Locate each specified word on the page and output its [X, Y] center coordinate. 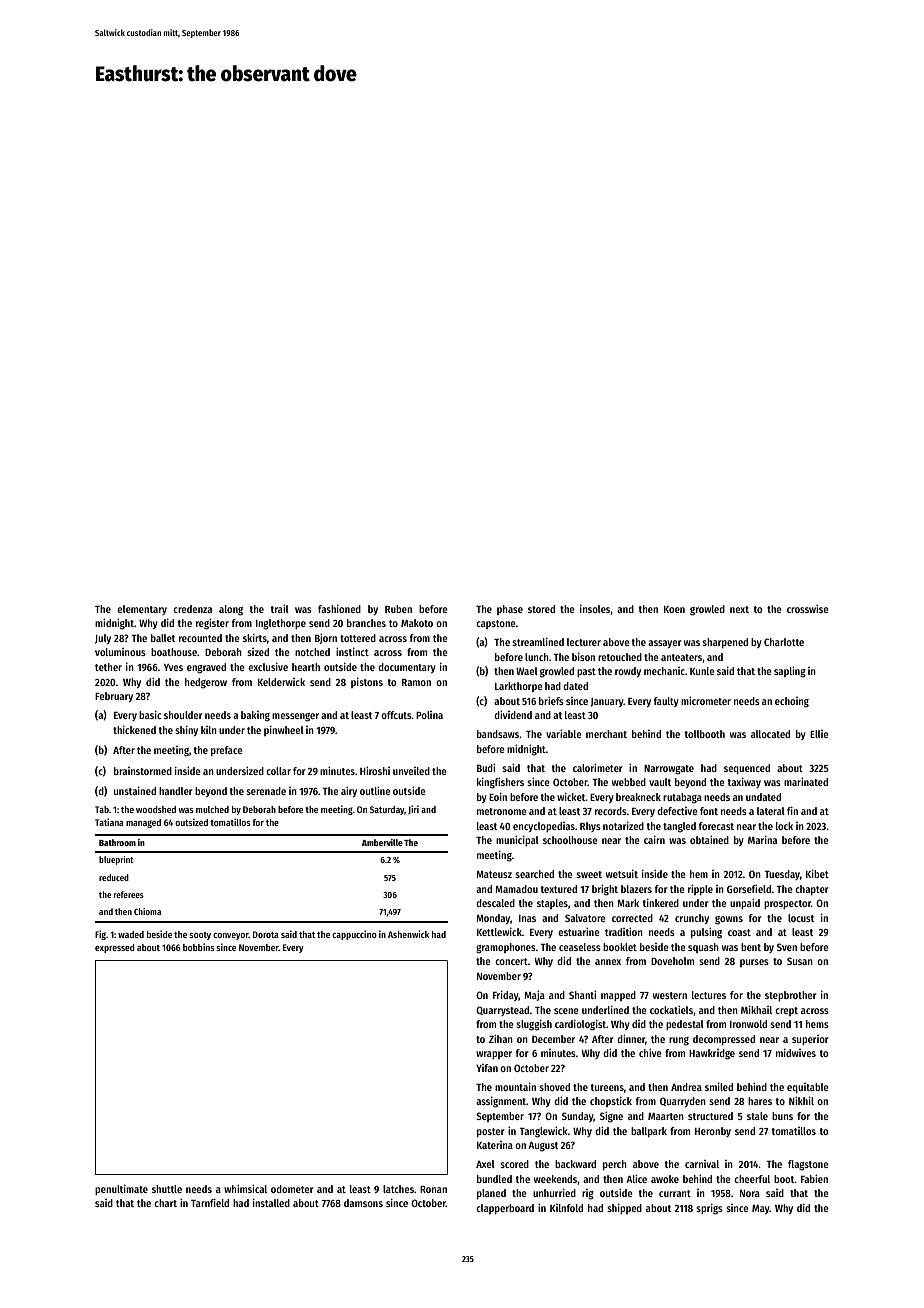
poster [491, 1132]
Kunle [702, 671]
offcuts [396, 715]
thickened [134, 729]
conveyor [231, 936]
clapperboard [505, 1209]
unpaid [745, 903]
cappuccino [354, 935]
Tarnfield [210, 1202]
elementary [142, 610]
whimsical [245, 1188]
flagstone [808, 1165]
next [739, 609]
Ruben [398, 609]
